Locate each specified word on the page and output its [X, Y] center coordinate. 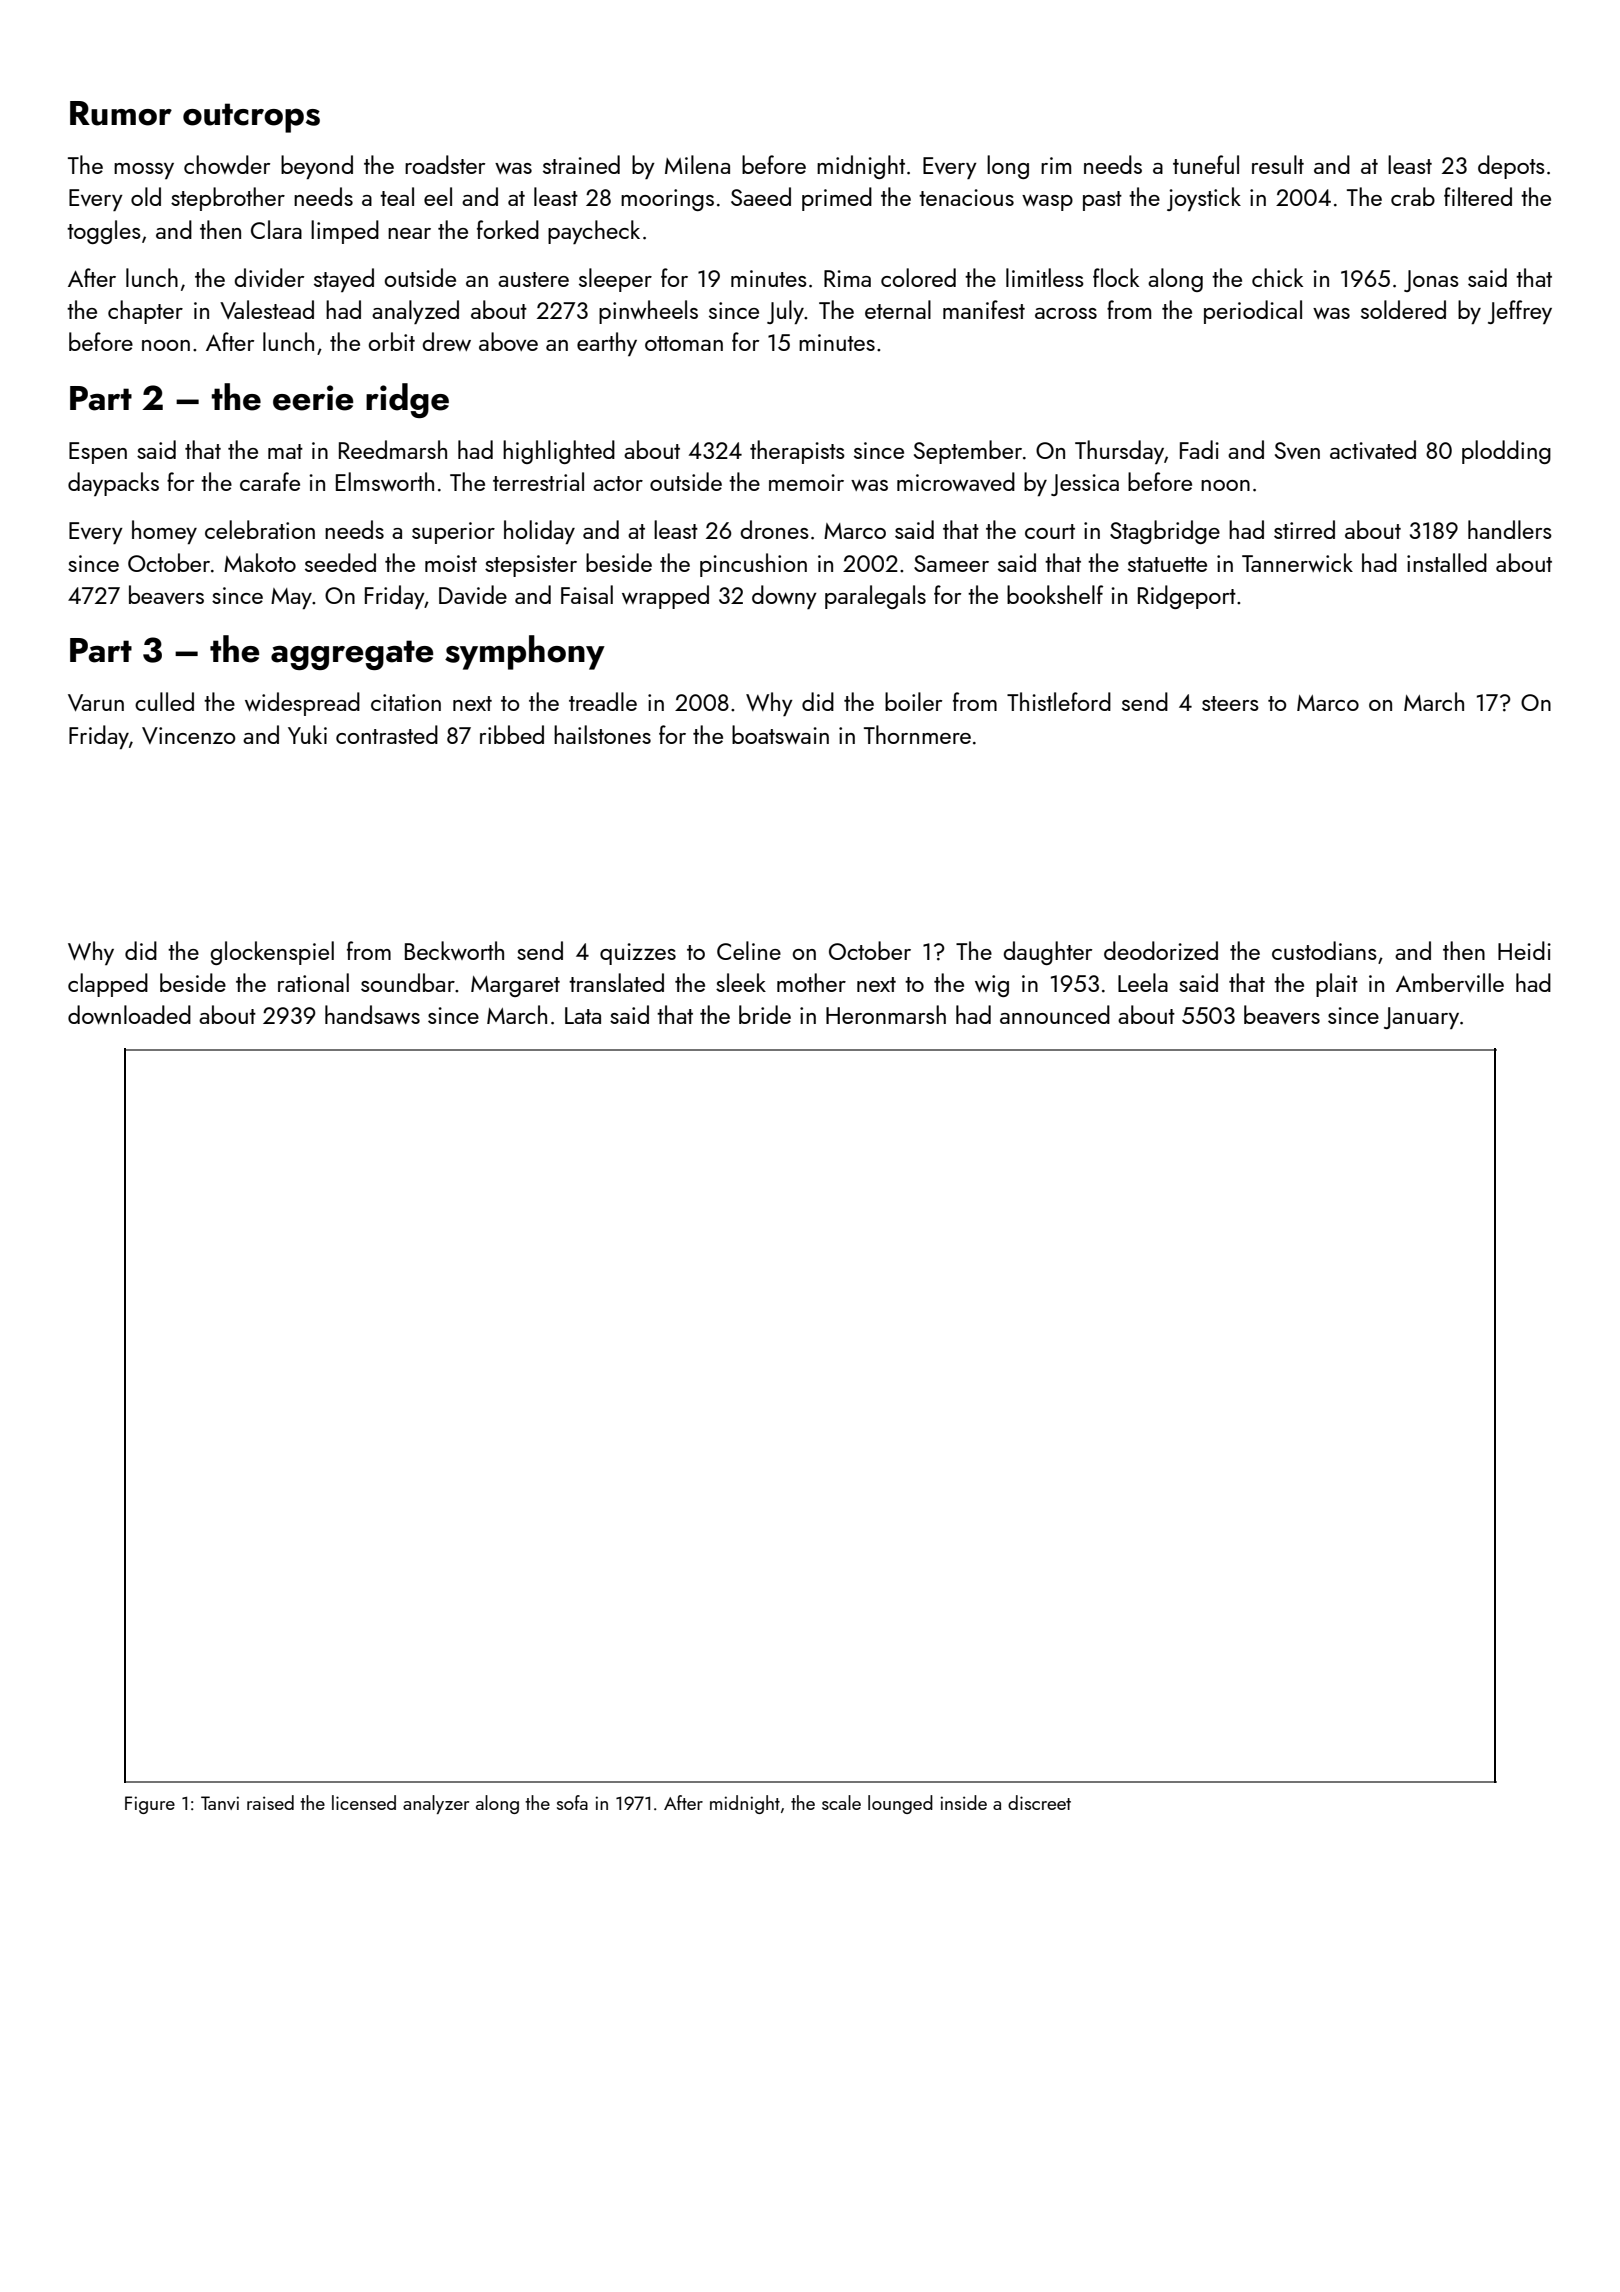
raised [270, 1802]
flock [1116, 277]
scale [841, 1802]
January [1421, 1018]
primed [837, 199]
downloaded [129, 1014]
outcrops [251, 118]
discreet [1039, 1802]
